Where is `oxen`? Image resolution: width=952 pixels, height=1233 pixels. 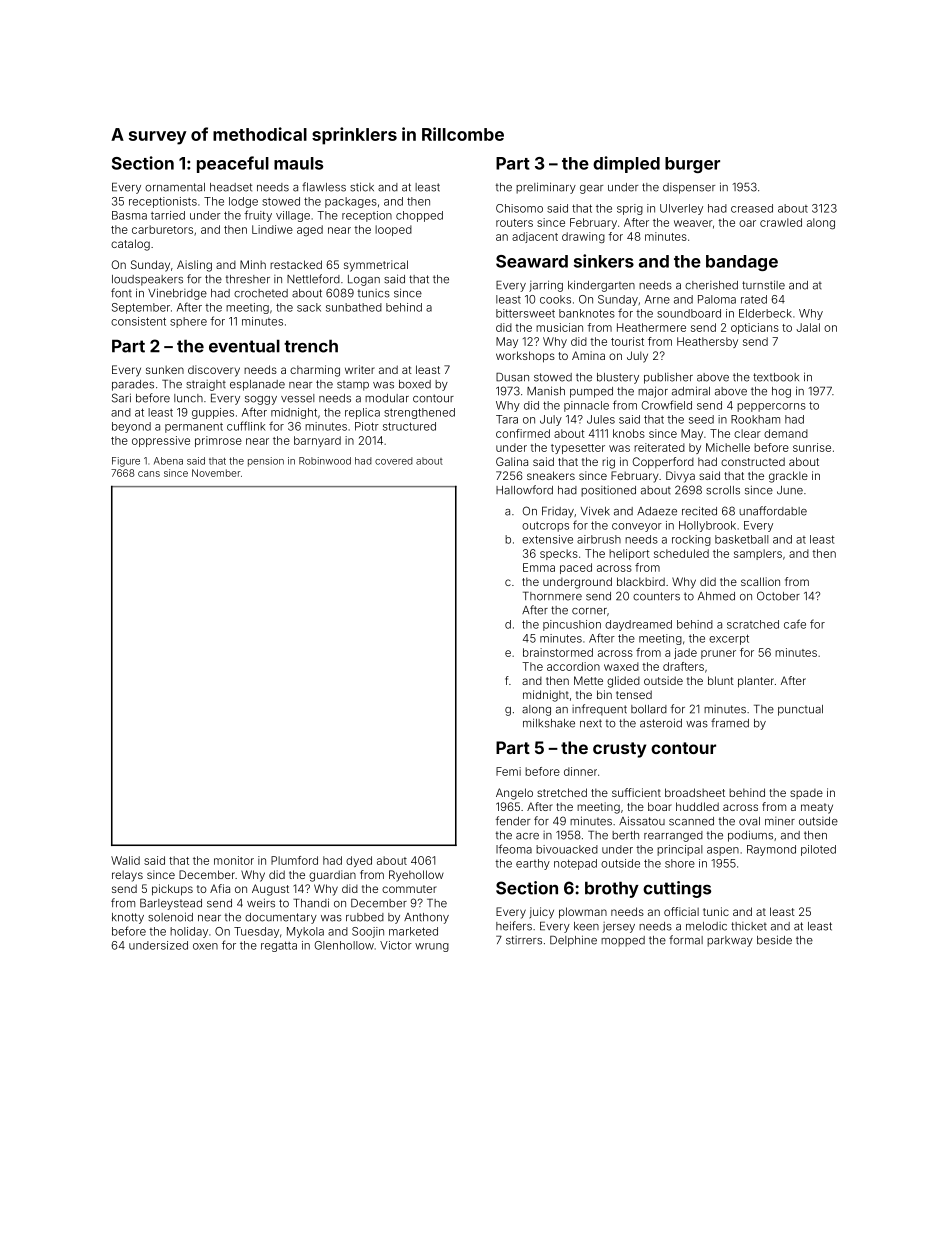 oxen is located at coordinates (205, 946).
